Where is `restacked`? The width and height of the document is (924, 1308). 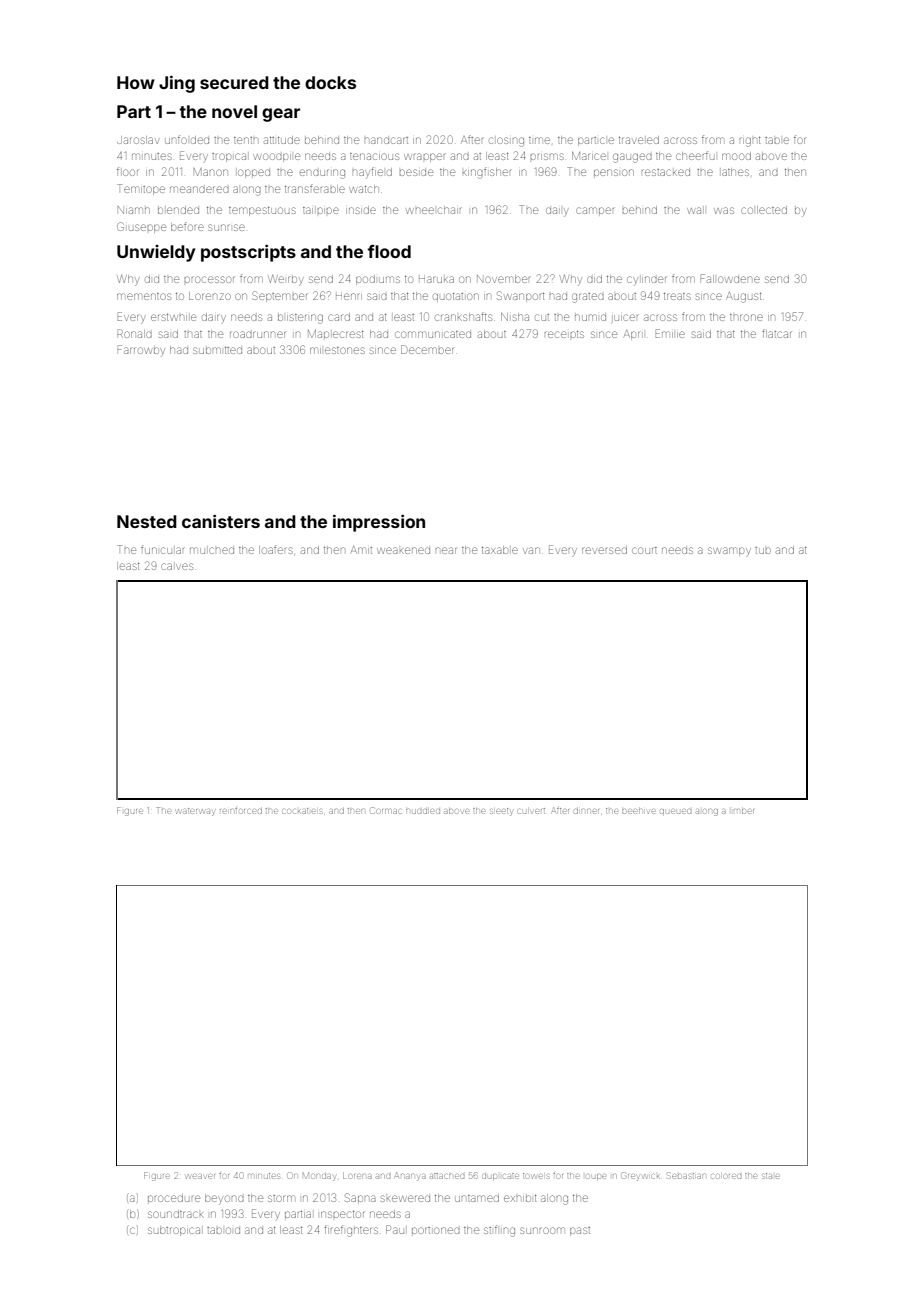 restacked is located at coordinates (666, 172).
